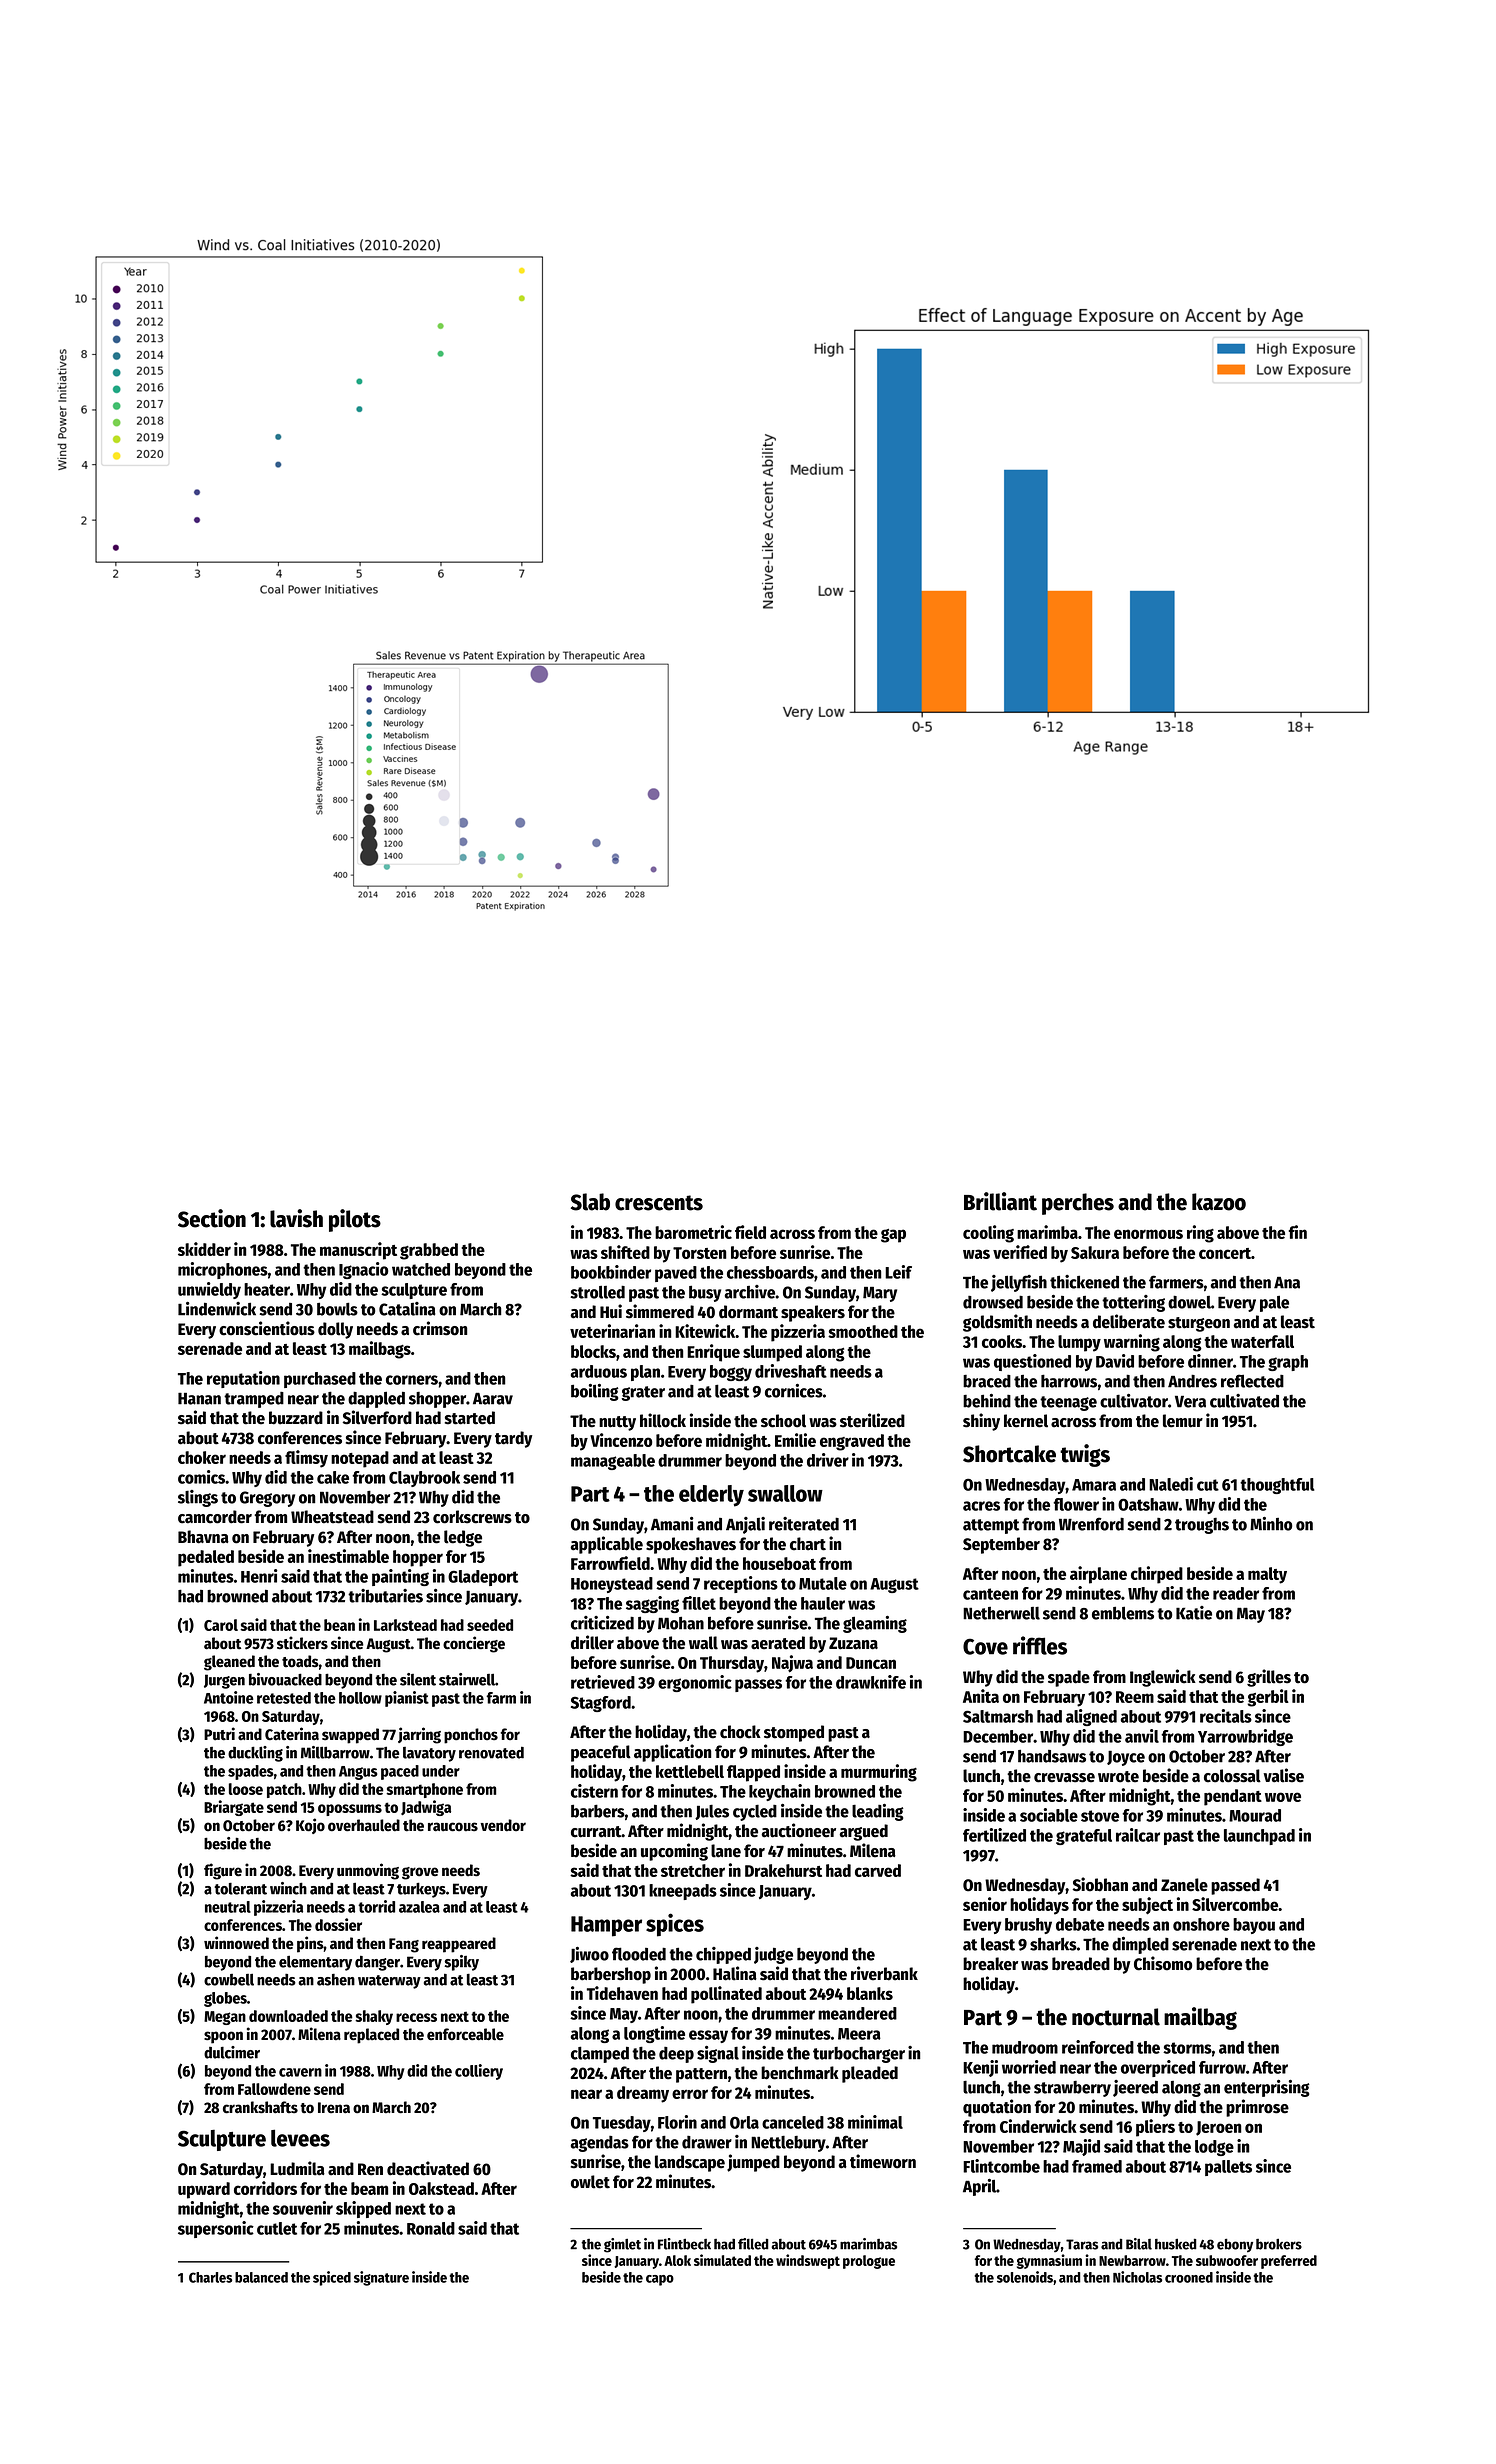 This screenshot has height=2464, width=1496. Describe the element at coordinates (871, 1663) in the screenshot. I see `Duncan` at that location.
